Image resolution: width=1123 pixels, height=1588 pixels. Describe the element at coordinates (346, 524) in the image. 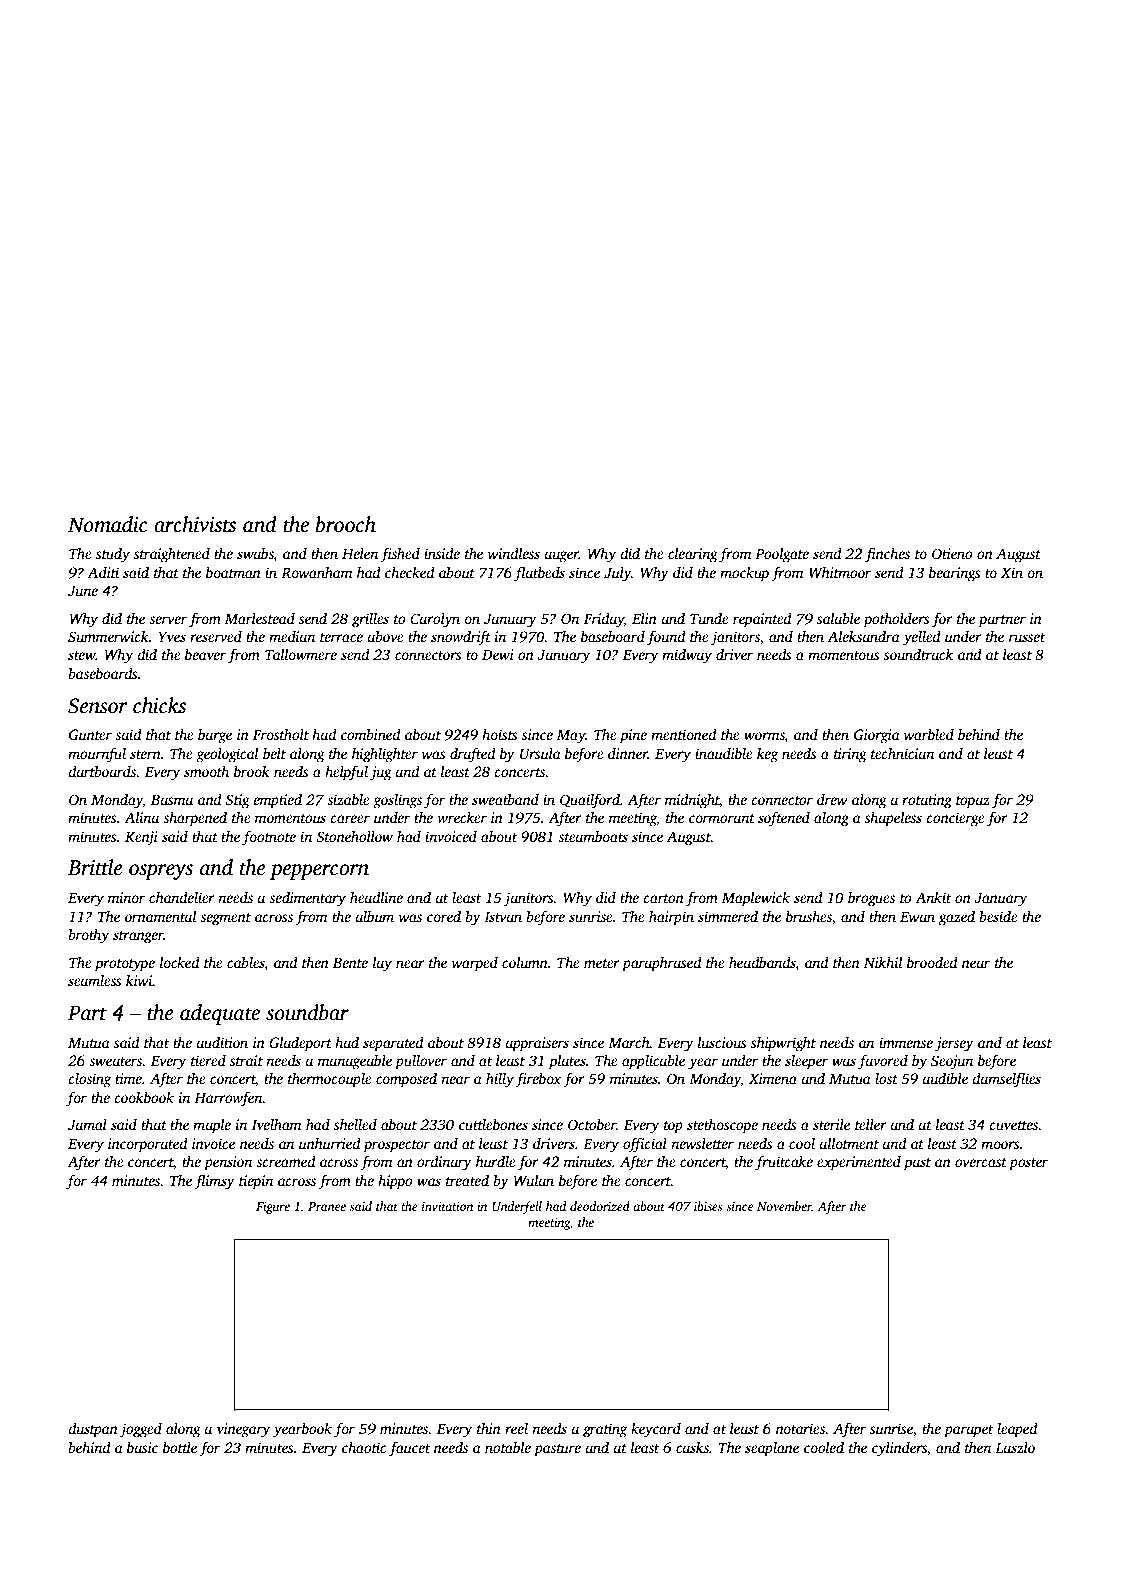

I see `brooch` at that location.
